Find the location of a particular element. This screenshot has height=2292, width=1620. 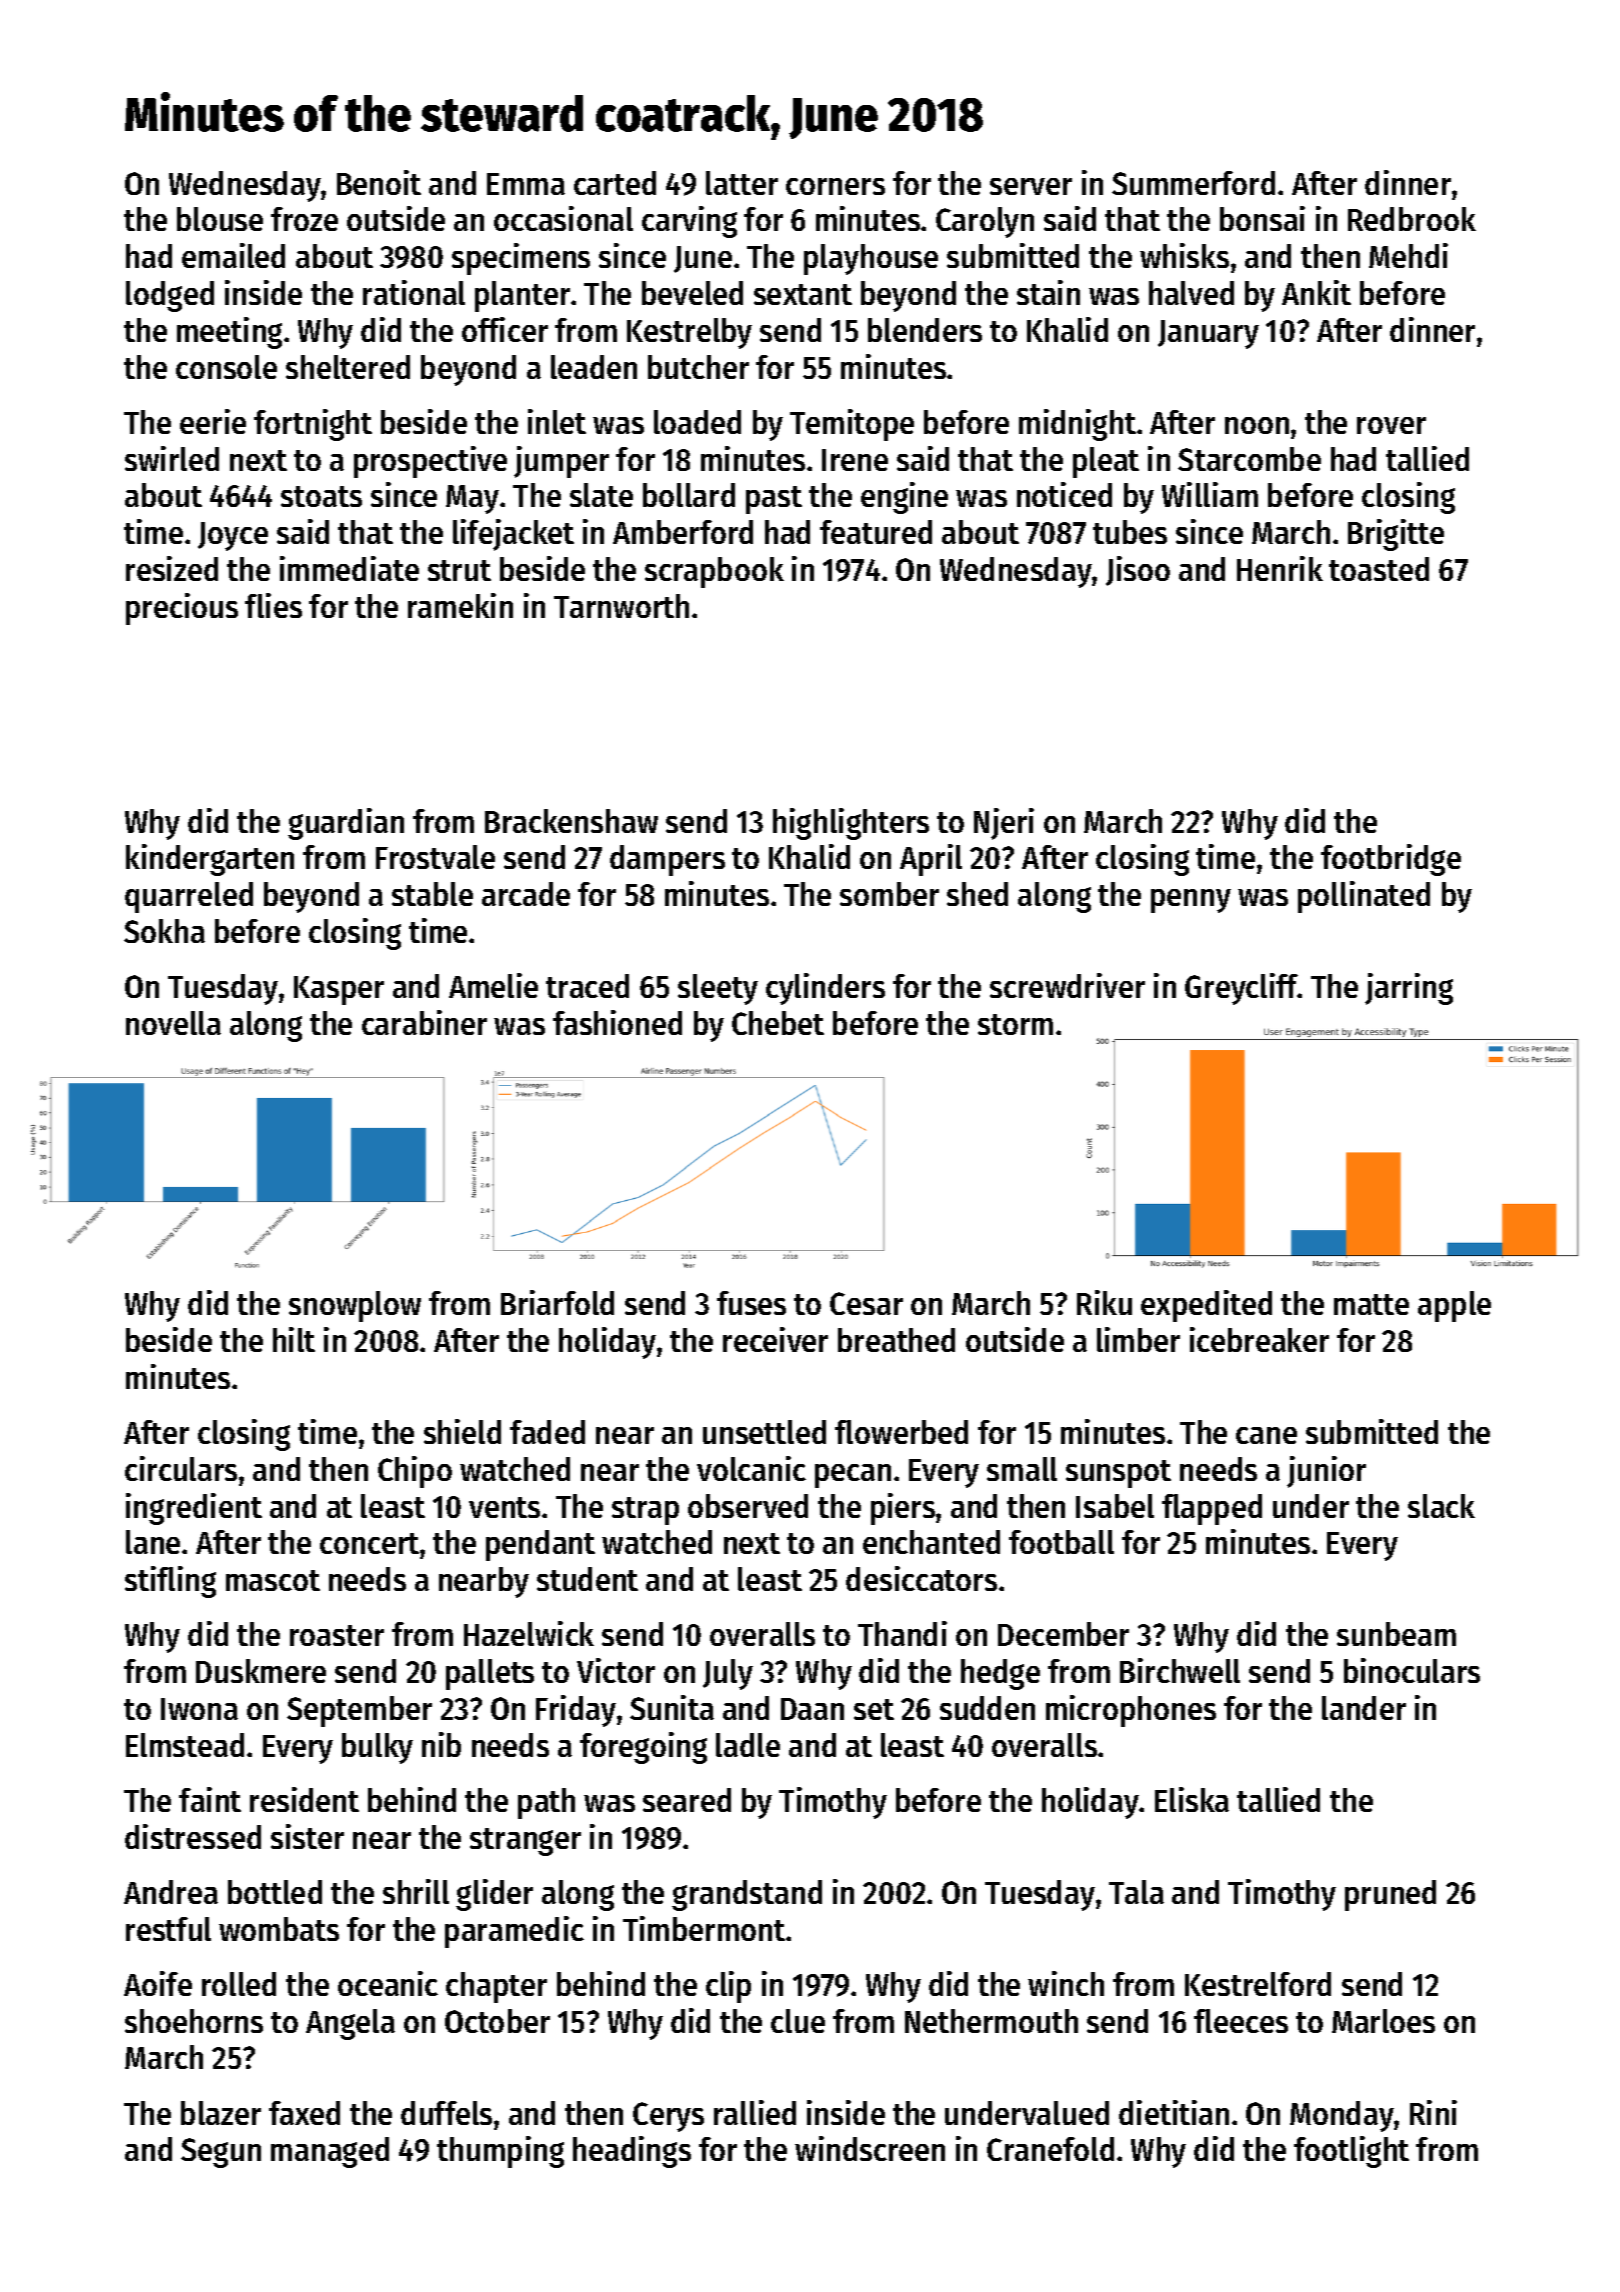

corners is located at coordinates (835, 186).
